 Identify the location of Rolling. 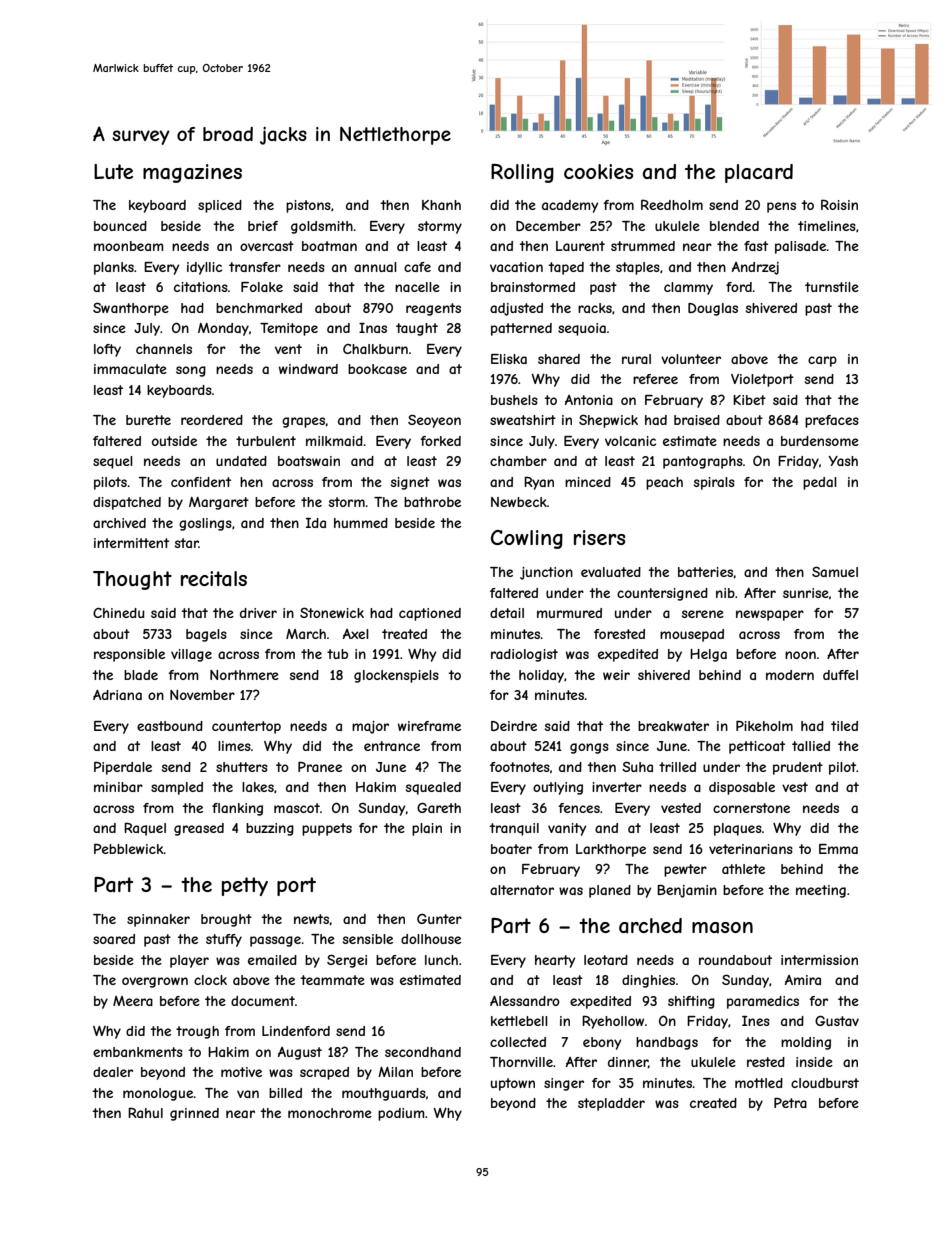
(522, 173).
